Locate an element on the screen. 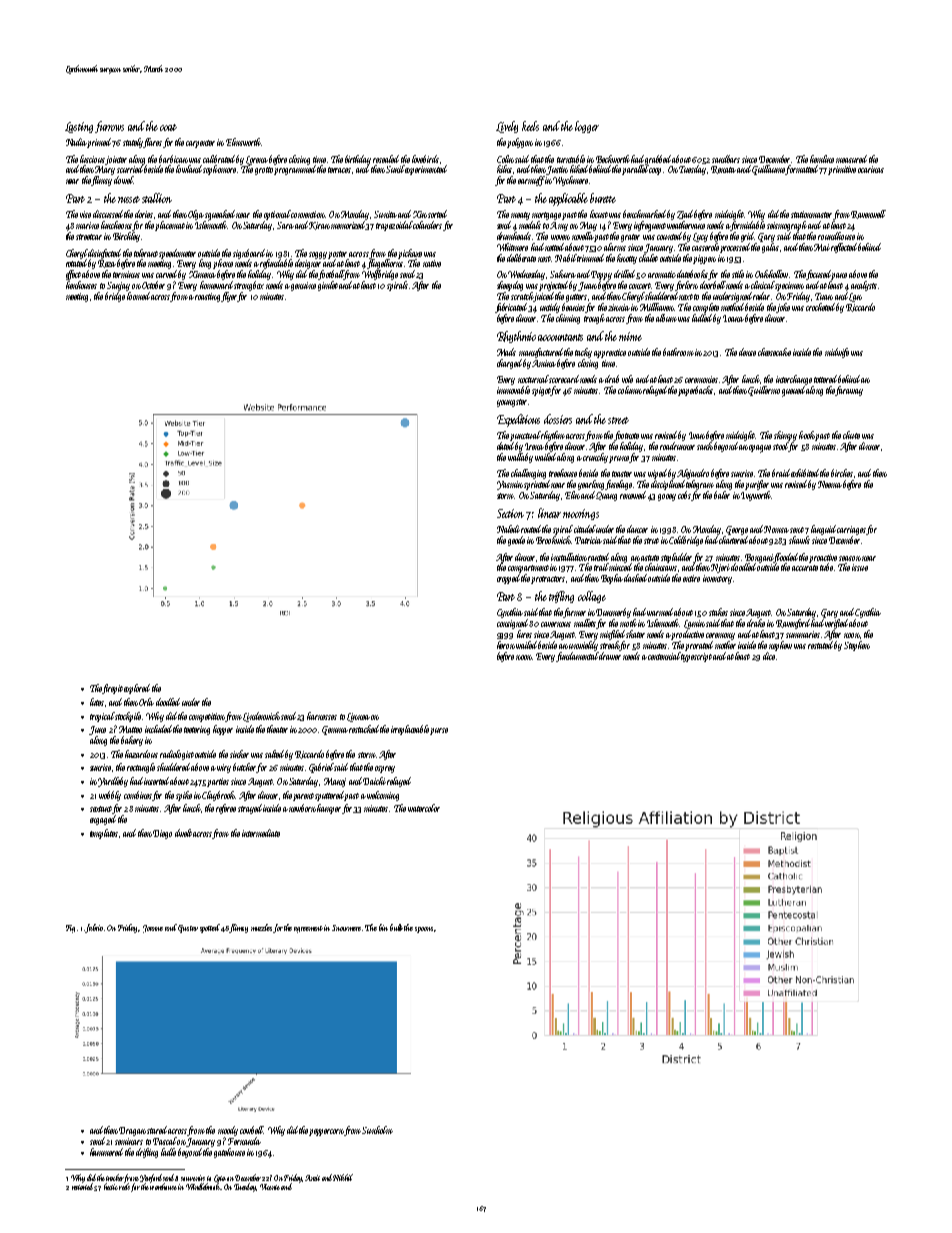  scorecard is located at coordinates (564, 379).
